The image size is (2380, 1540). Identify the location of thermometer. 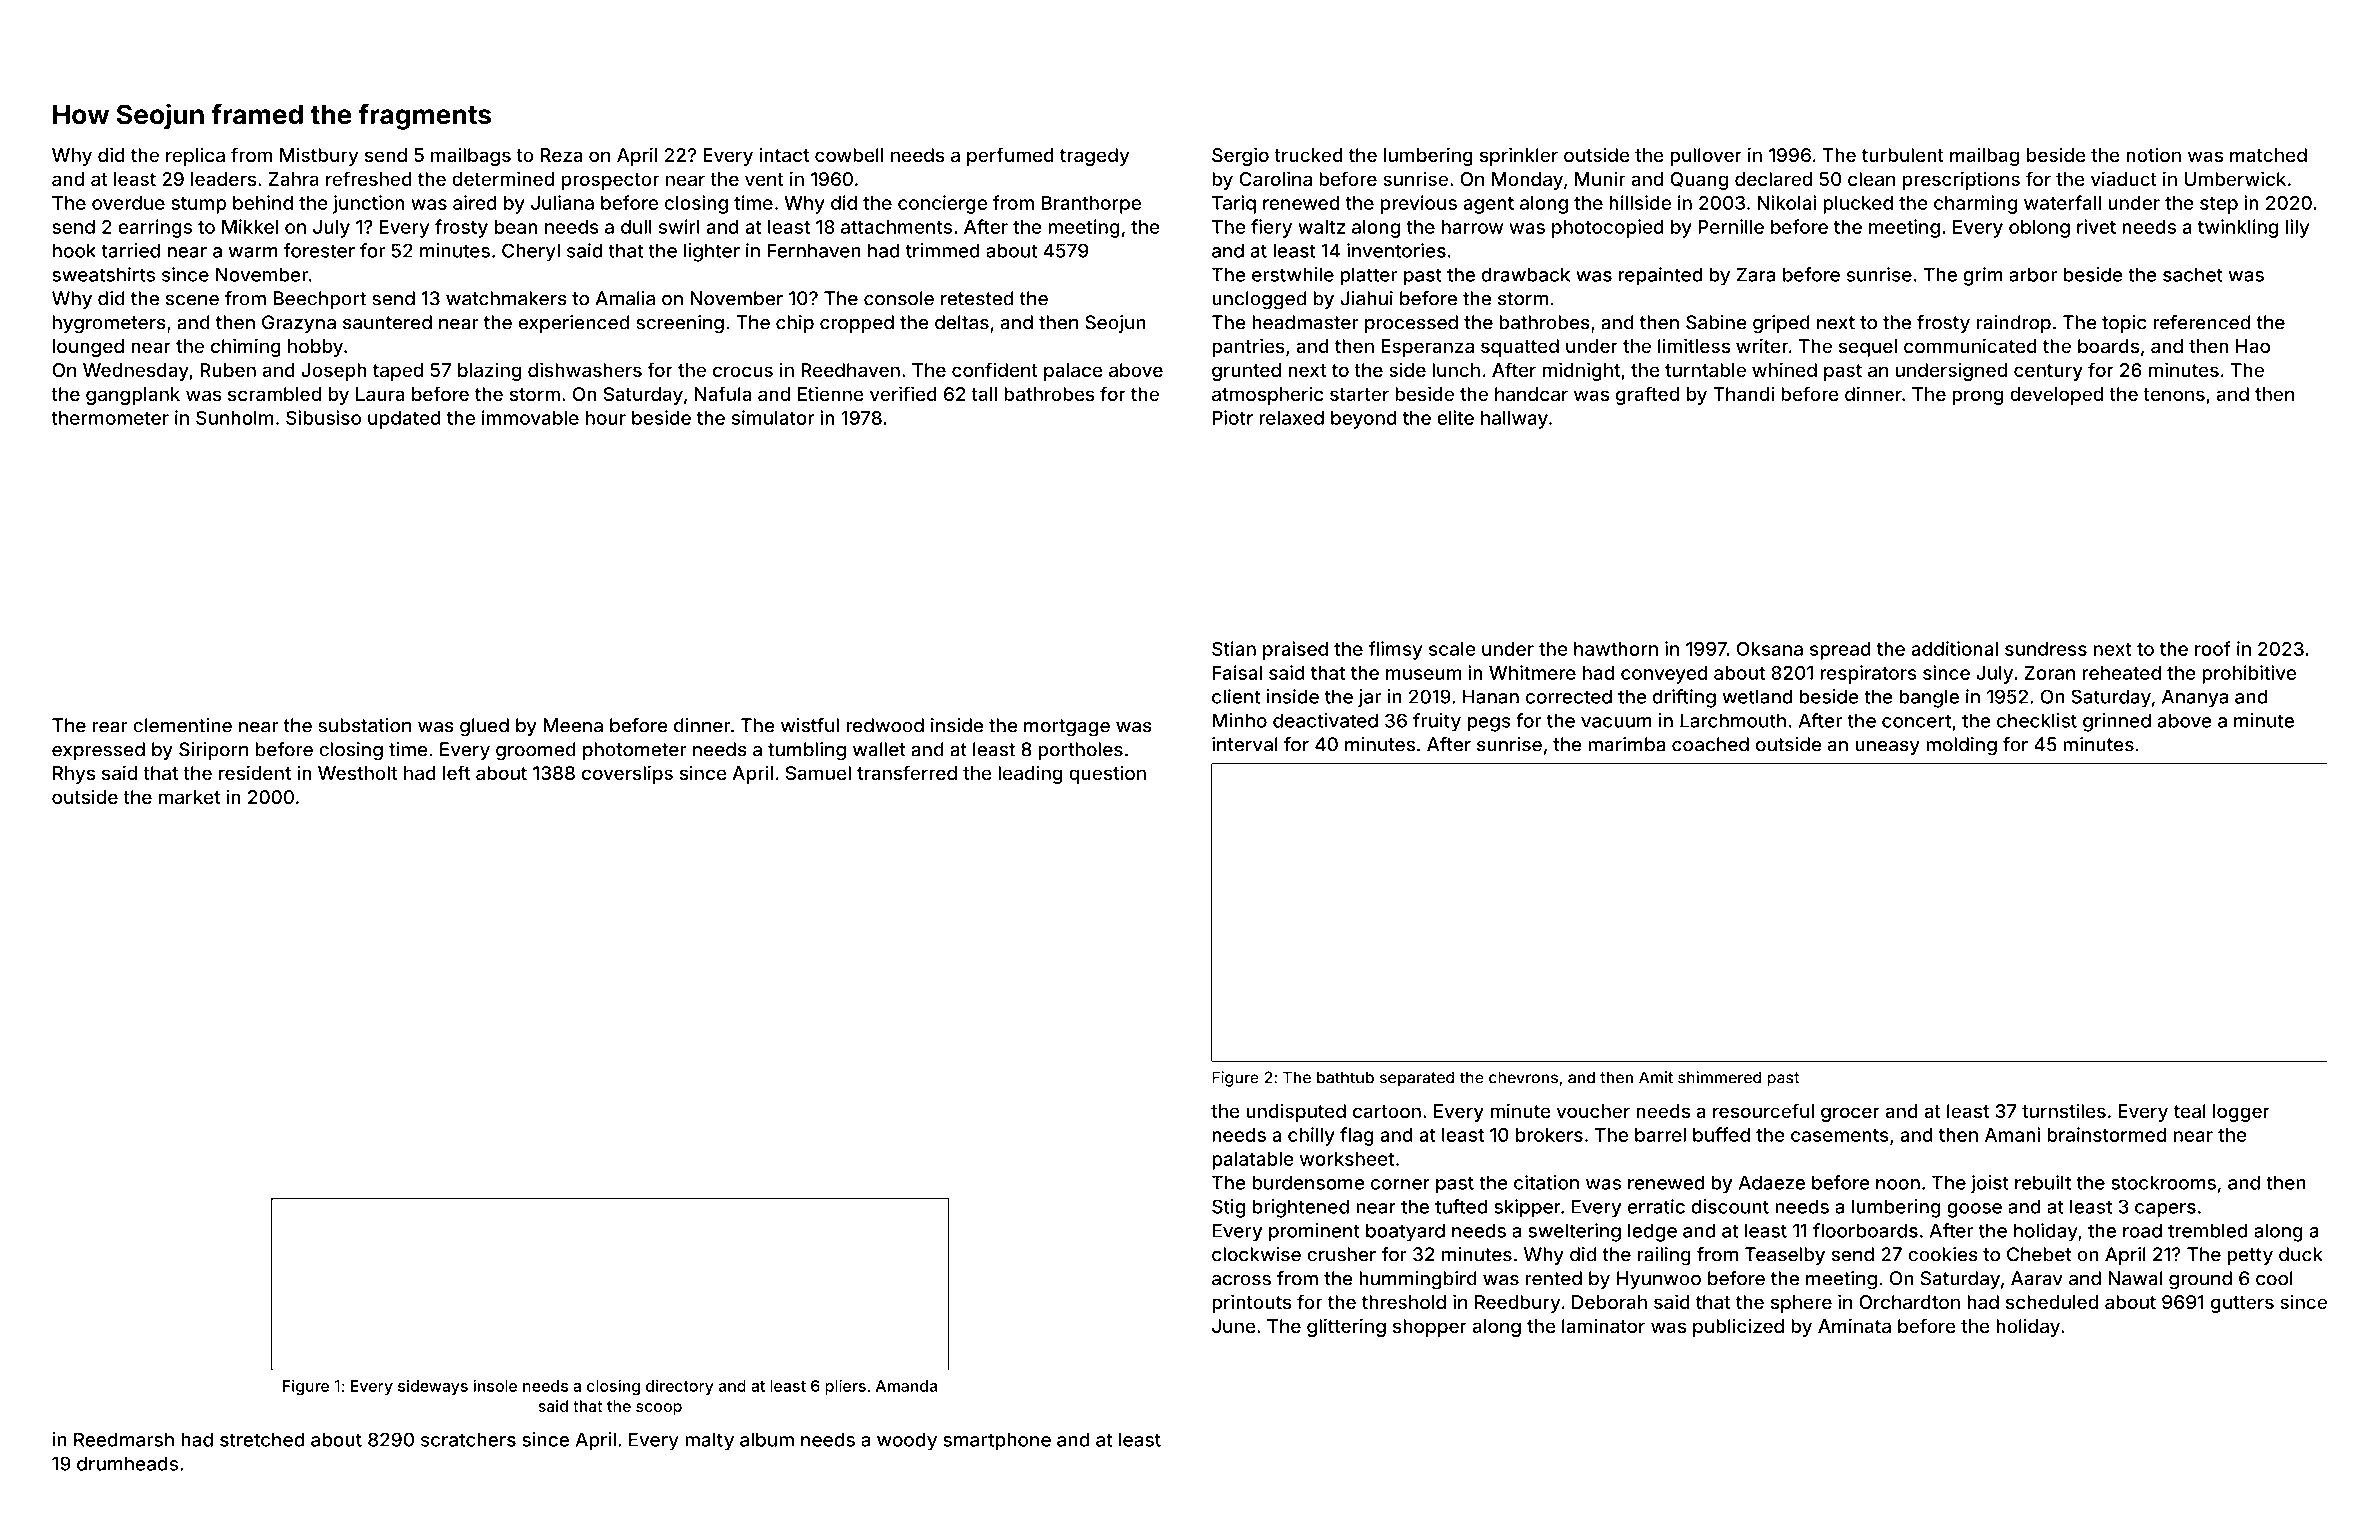
(110, 418).
